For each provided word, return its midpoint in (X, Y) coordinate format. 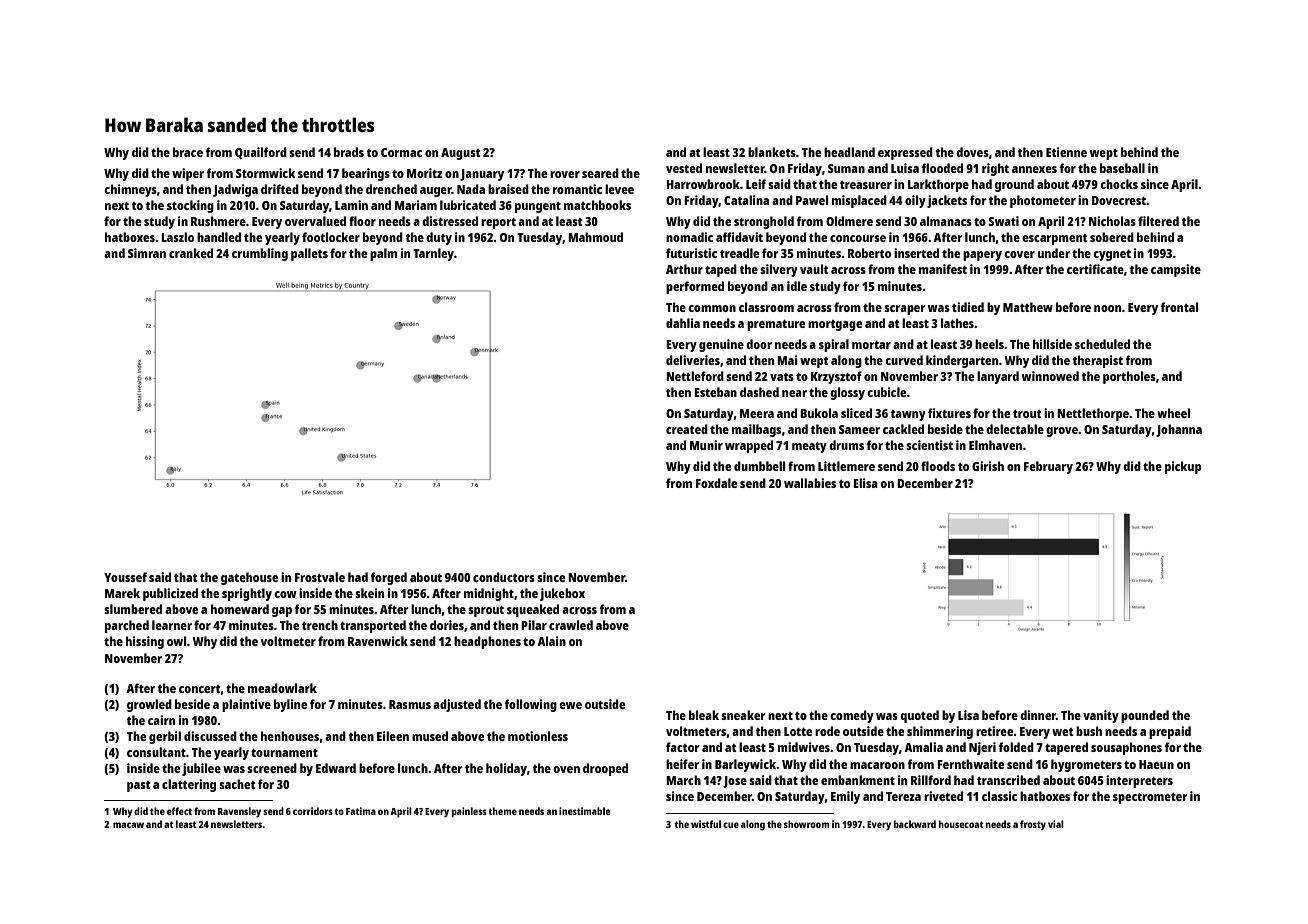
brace (188, 152)
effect (179, 811)
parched (127, 626)
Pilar (534, 625)
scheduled (1102, 344)
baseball (1122, 168)
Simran (147, 253)
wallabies (810, 483)
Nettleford (695, 376)
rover (565, 174)
